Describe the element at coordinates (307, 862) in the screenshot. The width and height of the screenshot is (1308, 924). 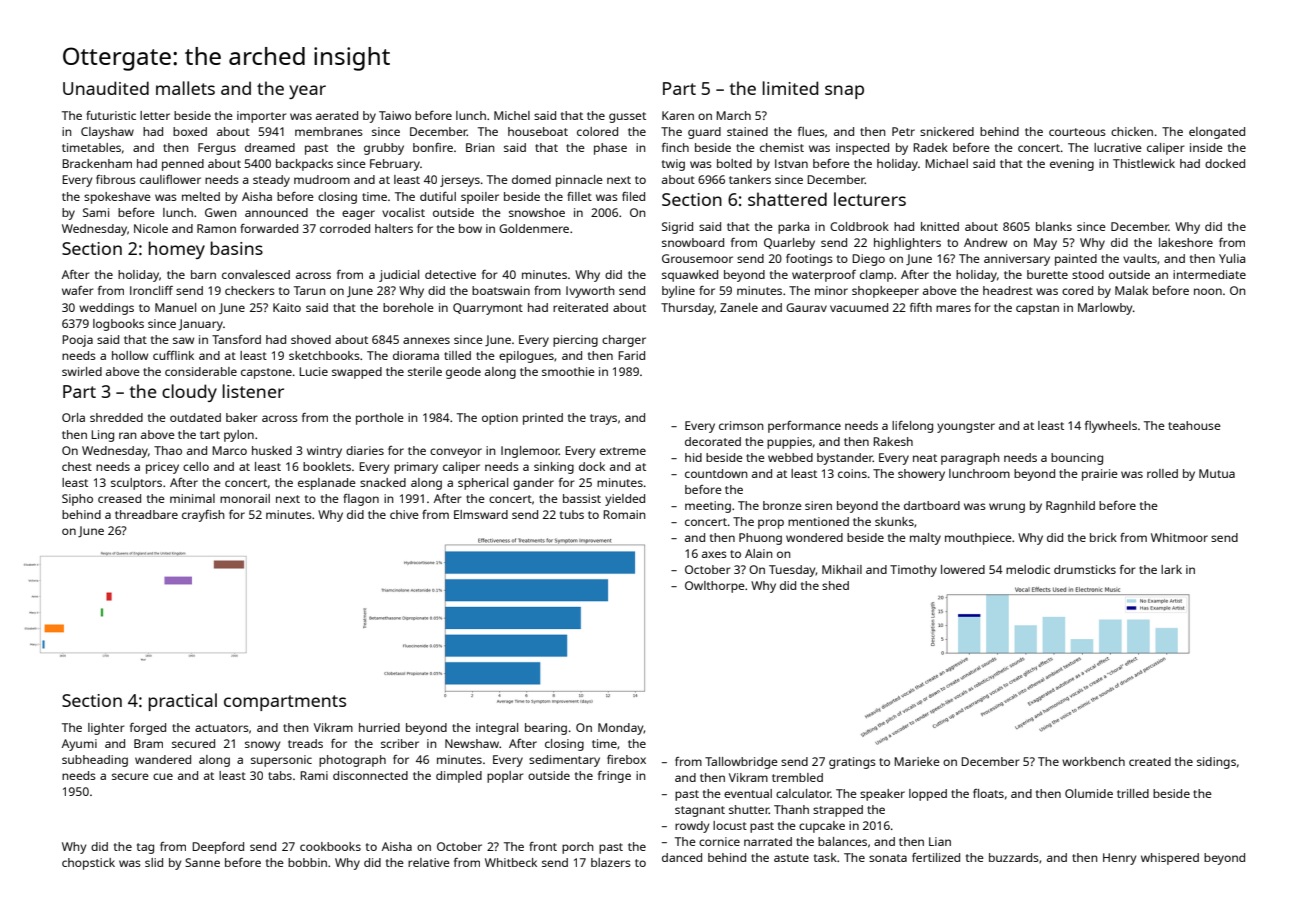
I see `bobbin` at that location.
